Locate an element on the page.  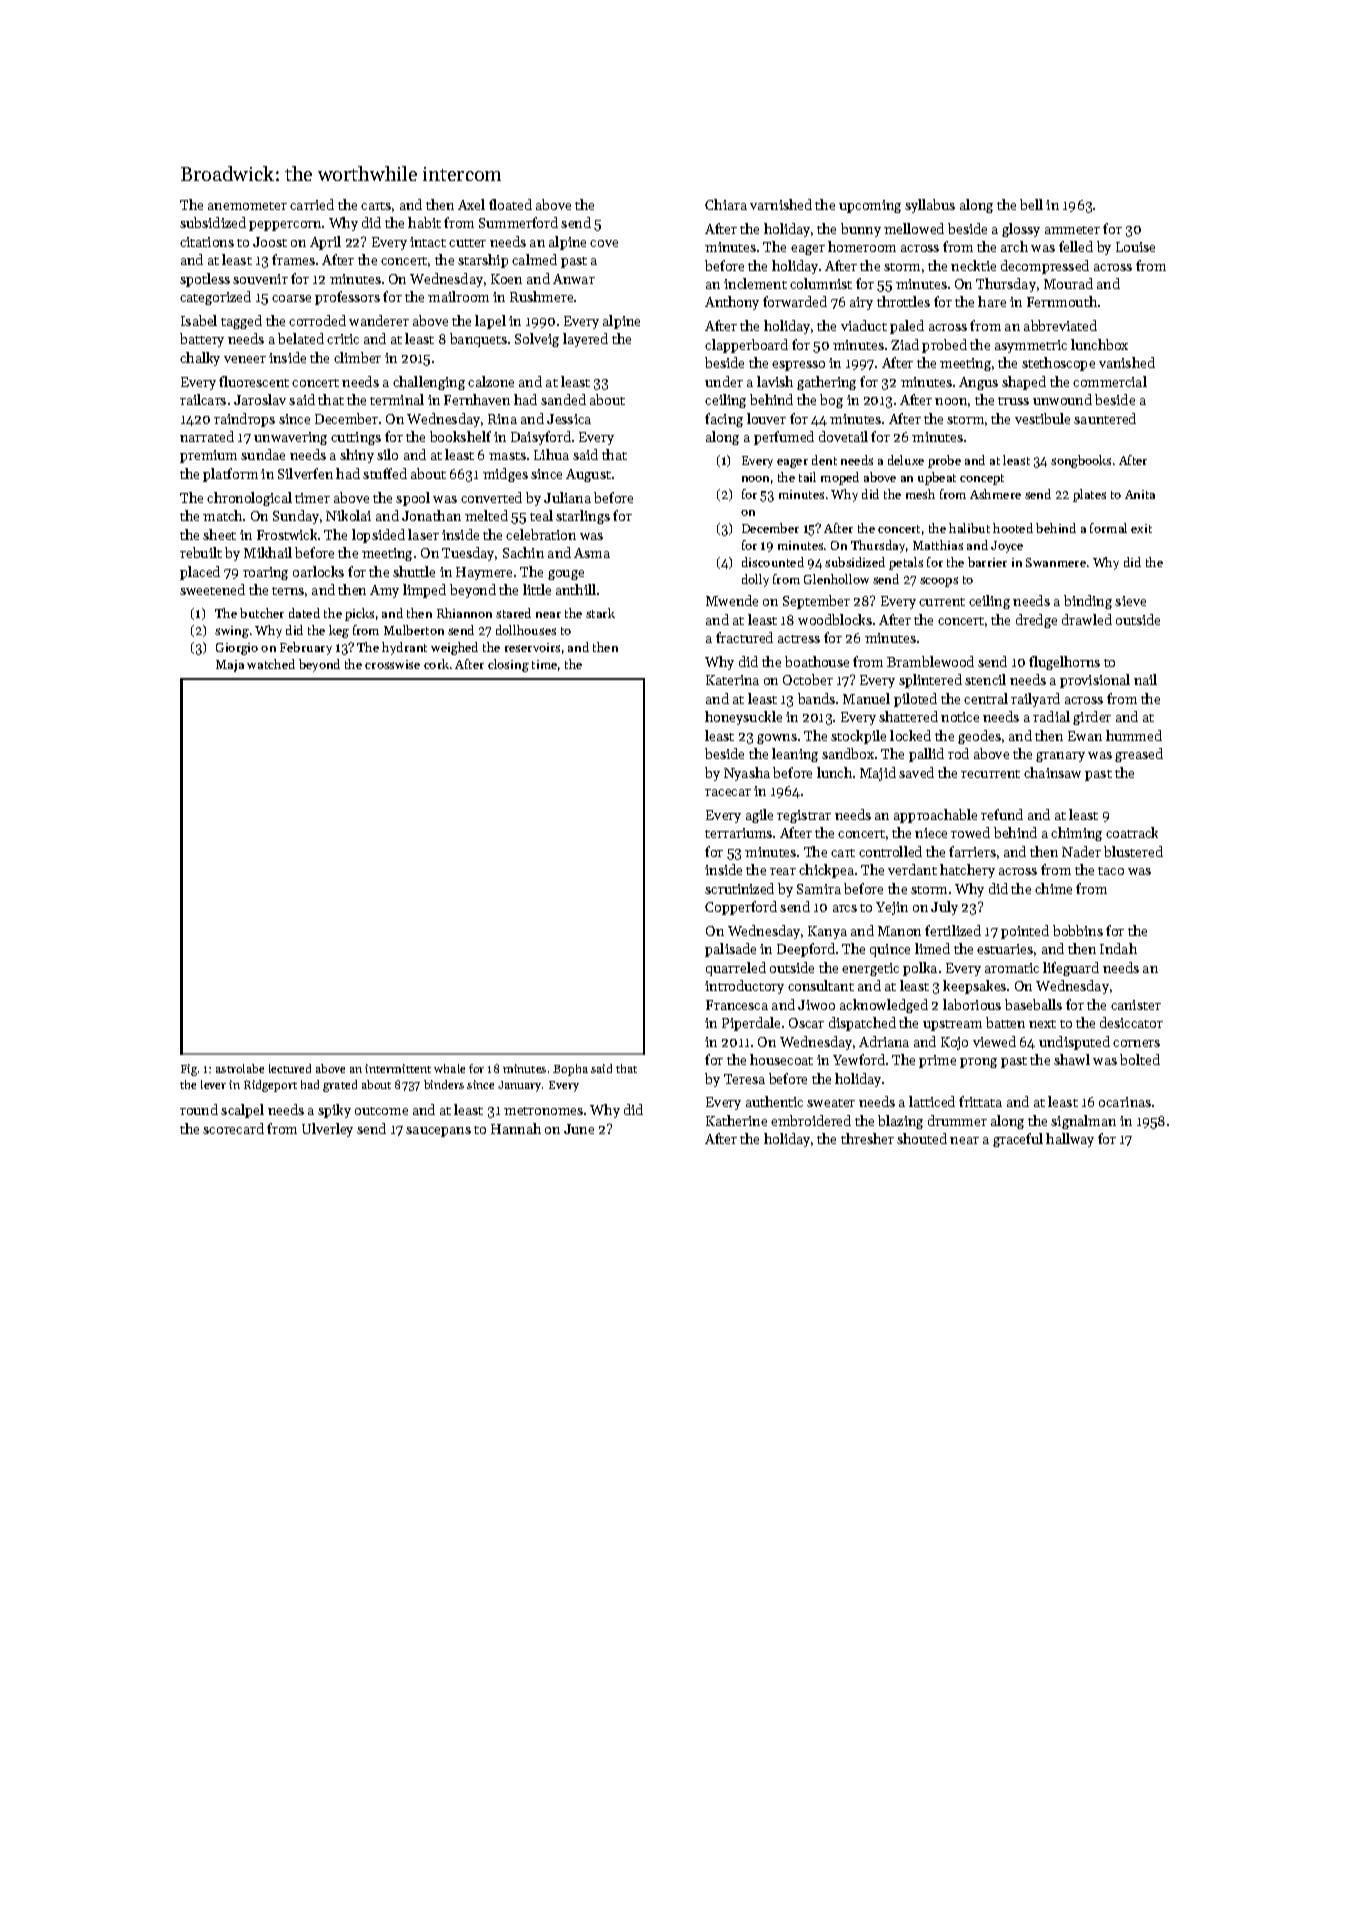
bookshelf is located at coordinates (460, 436).
